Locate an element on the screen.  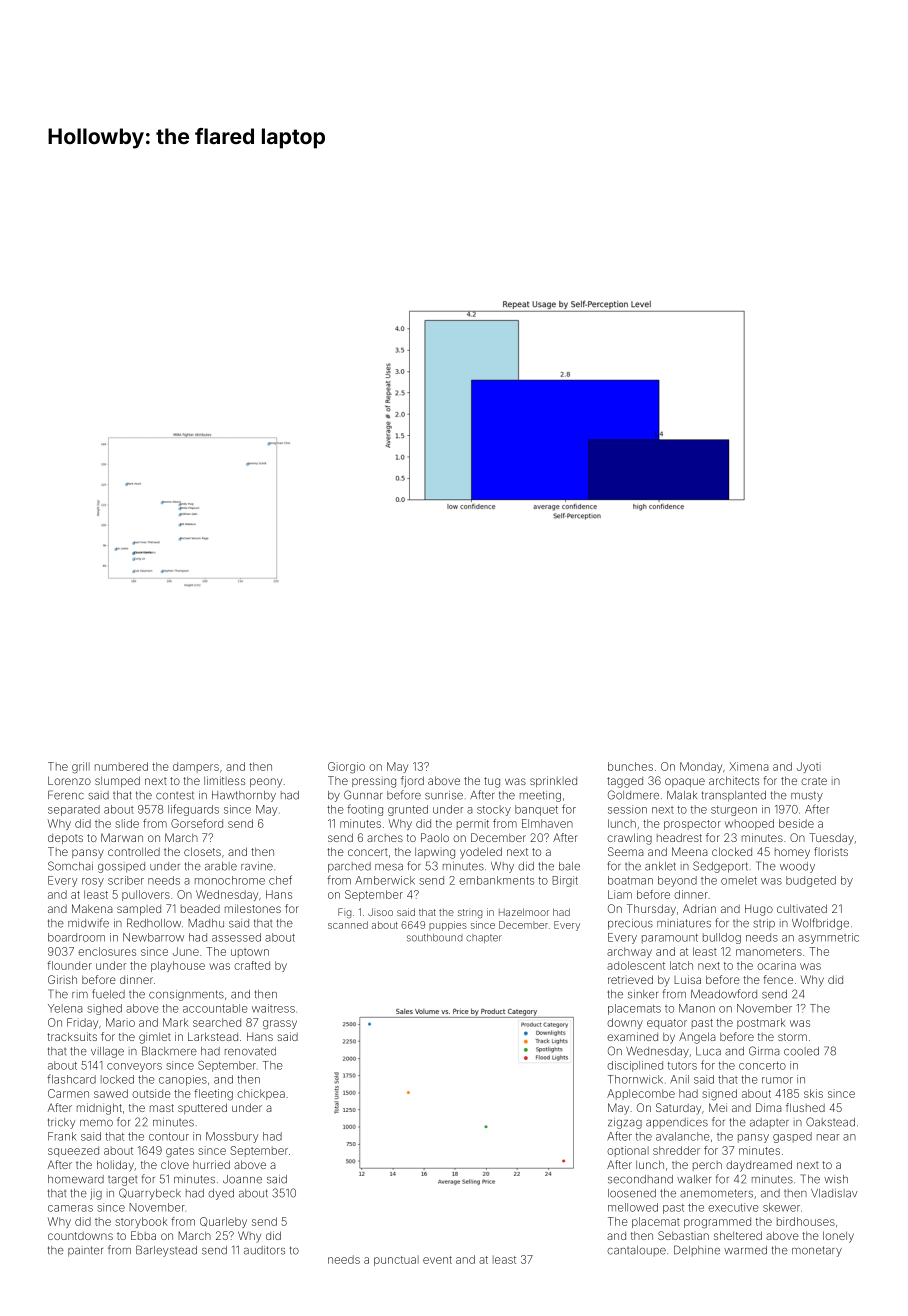
Makena is located at coordinates (92, 908).
